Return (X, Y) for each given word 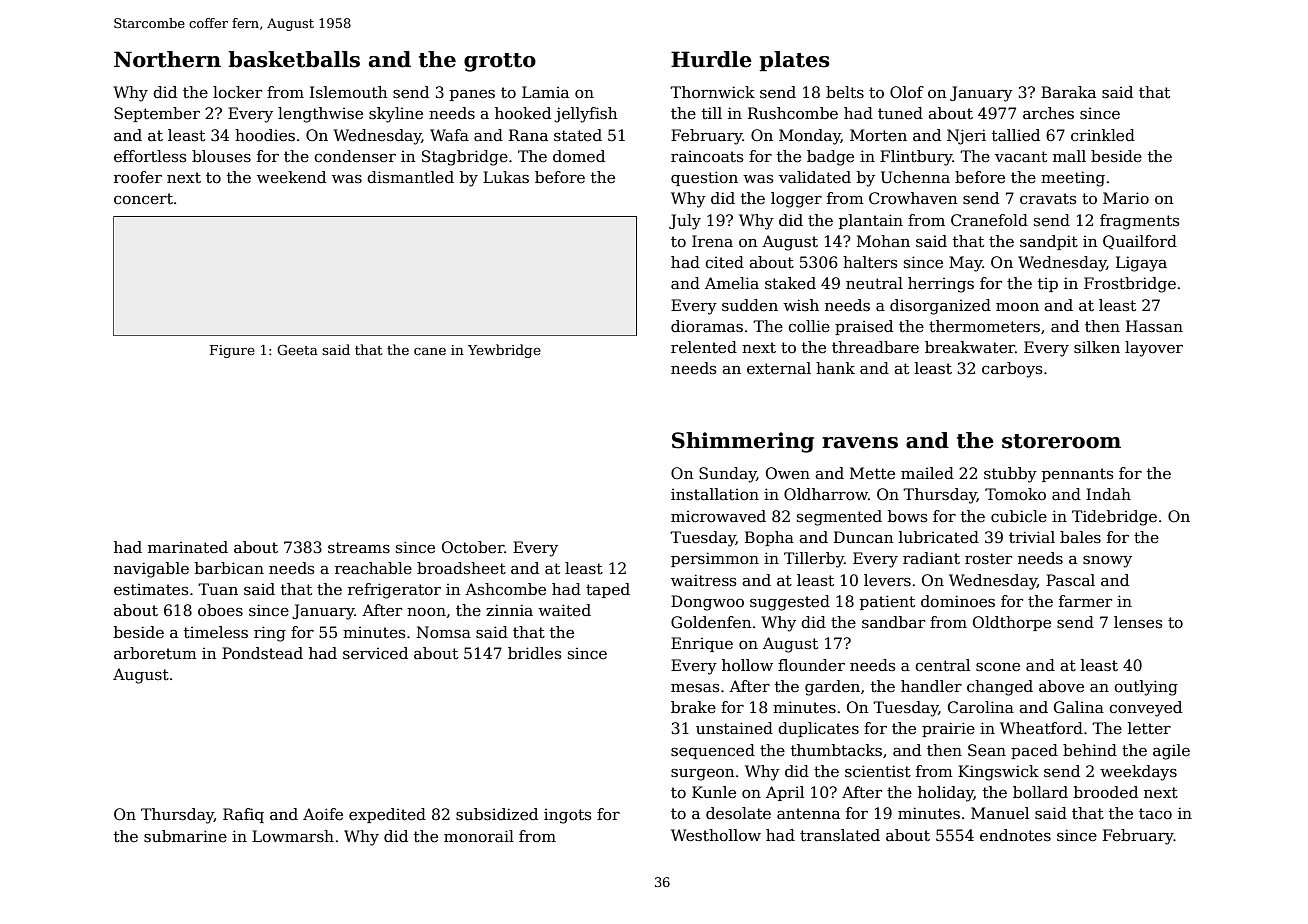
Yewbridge (504, 351)
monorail (479, 836)
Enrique (702, 644)
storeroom (1061, 441)
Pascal (1070, 580)
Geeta (297, 350)
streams (359, 547)
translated (840, 835)
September (157, 114)
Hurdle (711, 59)
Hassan (1154, 326)
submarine (185, 836)
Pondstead (262, 653)
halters (870, 262)
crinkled (1103, 135)
